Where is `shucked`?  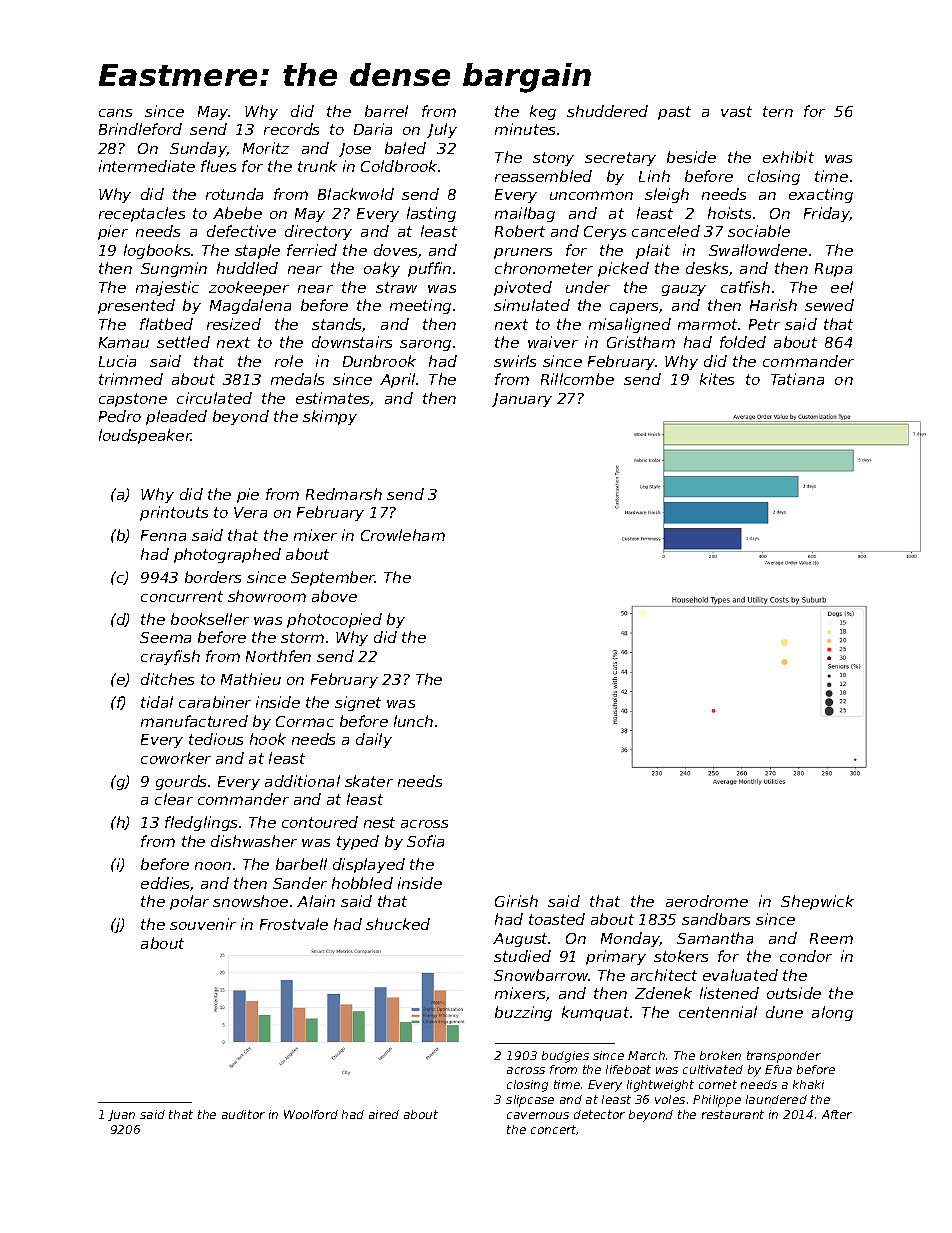 shucked is located at coordinates (398, 924).
